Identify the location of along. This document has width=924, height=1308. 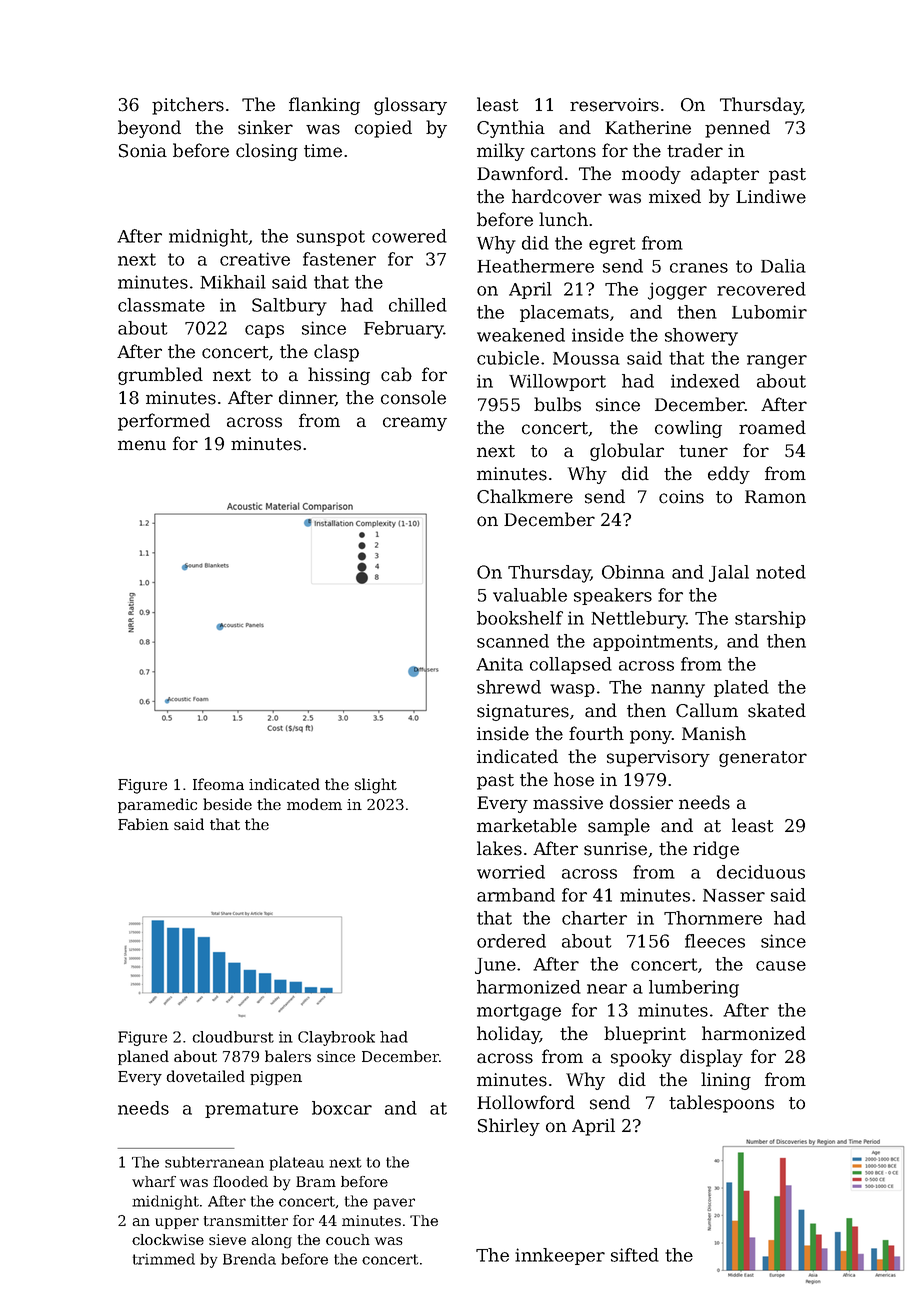
(271, 1241).
